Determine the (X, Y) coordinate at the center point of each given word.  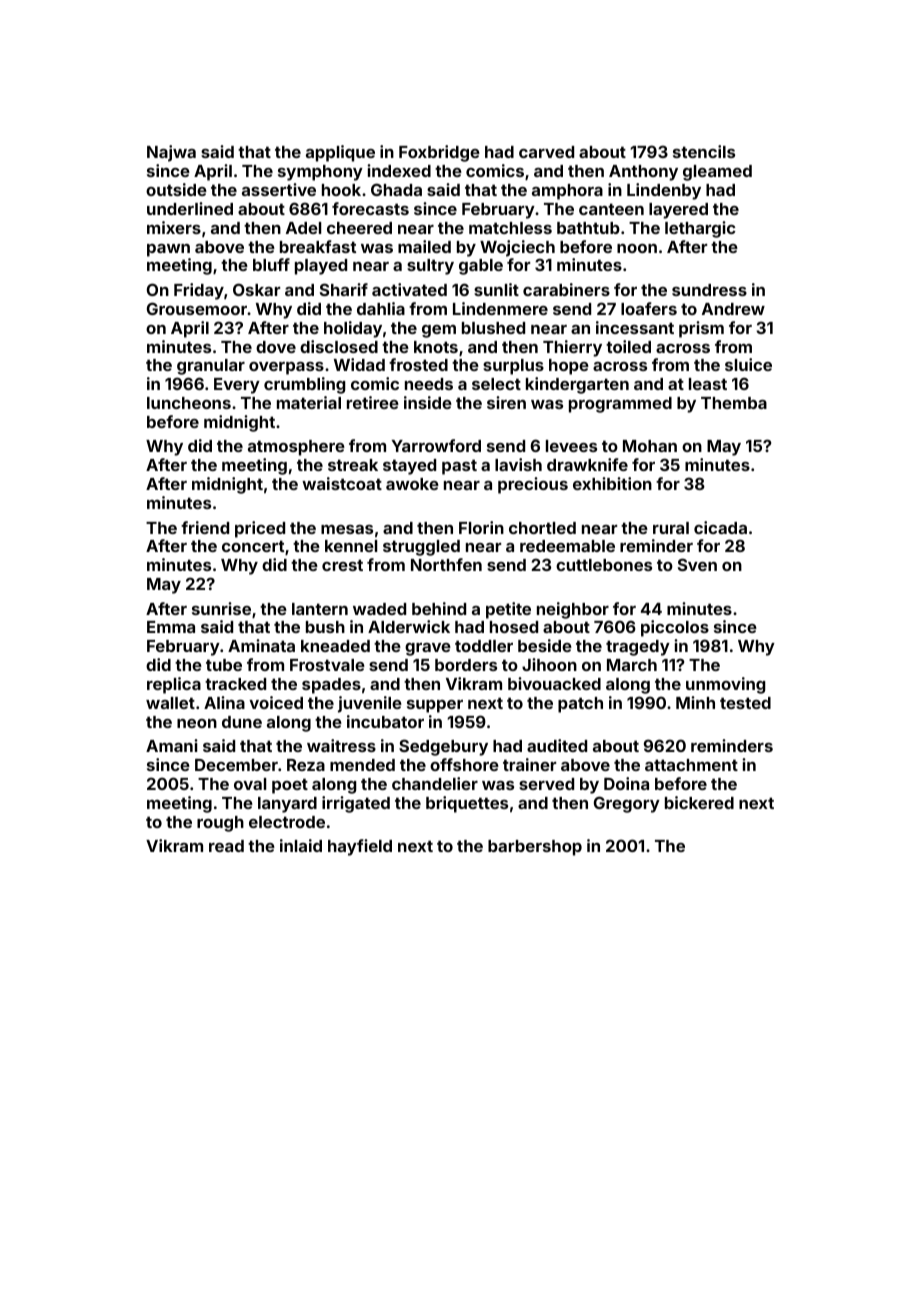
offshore (464, 764)
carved (546, 152)
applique (340, 153)
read (226, 846)
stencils (704, 151)
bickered (699, 802)
